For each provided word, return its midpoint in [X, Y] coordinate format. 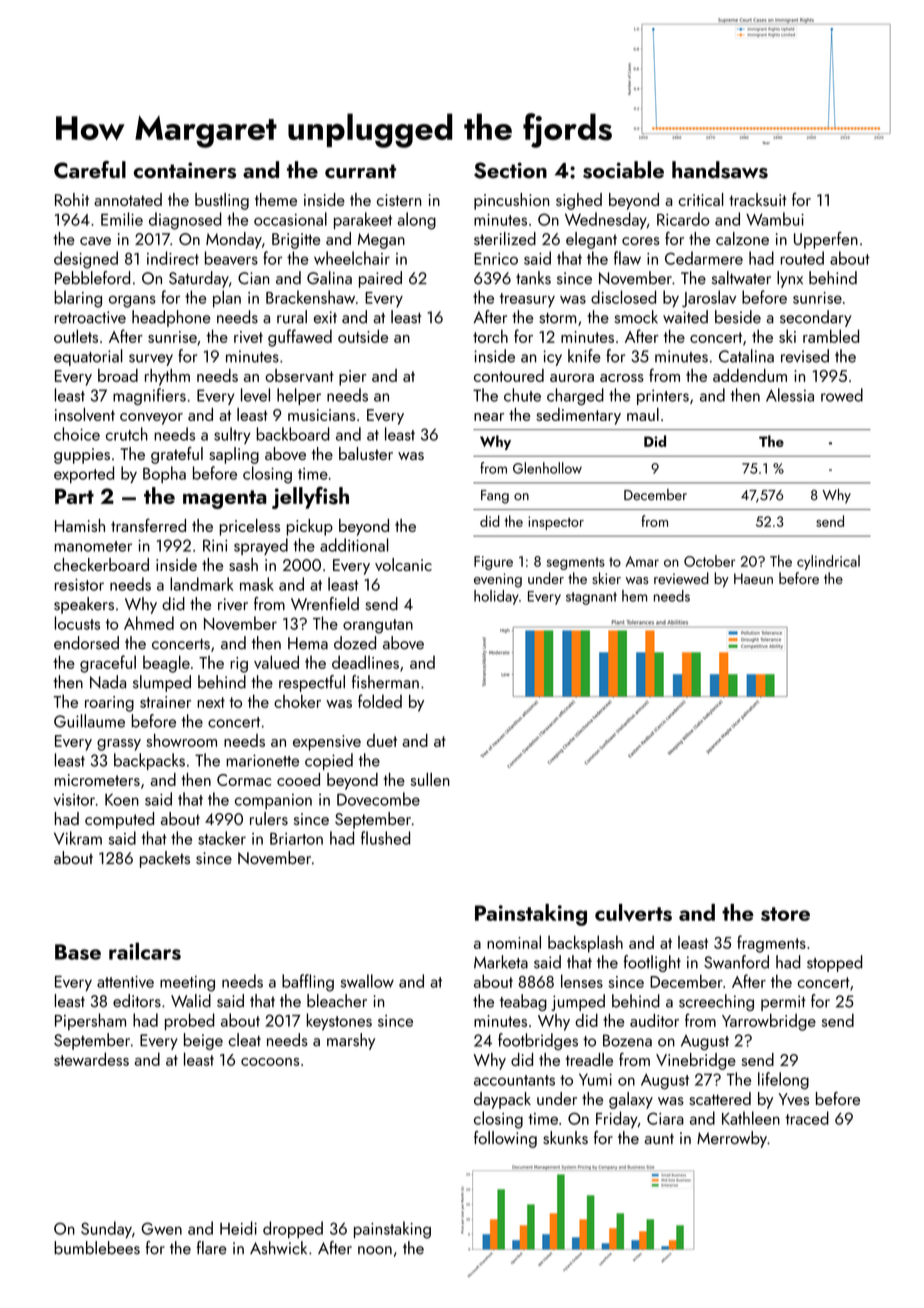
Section [510, 170]
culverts [633, 913]
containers [185, 170]
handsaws [720, 170]
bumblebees [97, 1248]
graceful [108, 664]
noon [375, 1250]
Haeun [753, 578]
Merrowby [732, 1139]
